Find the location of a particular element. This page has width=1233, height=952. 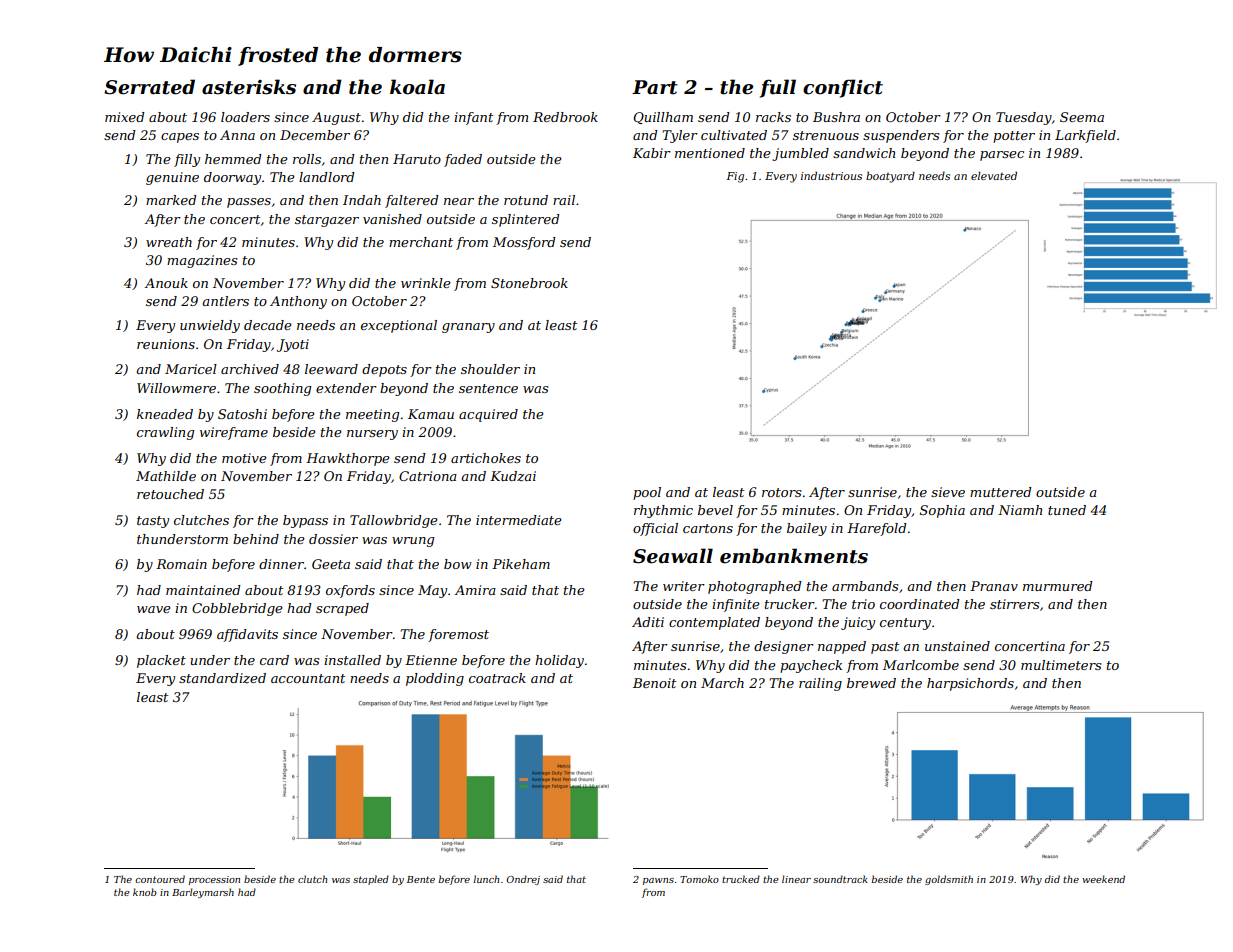

reunions is located at coordinates (166, 344).
